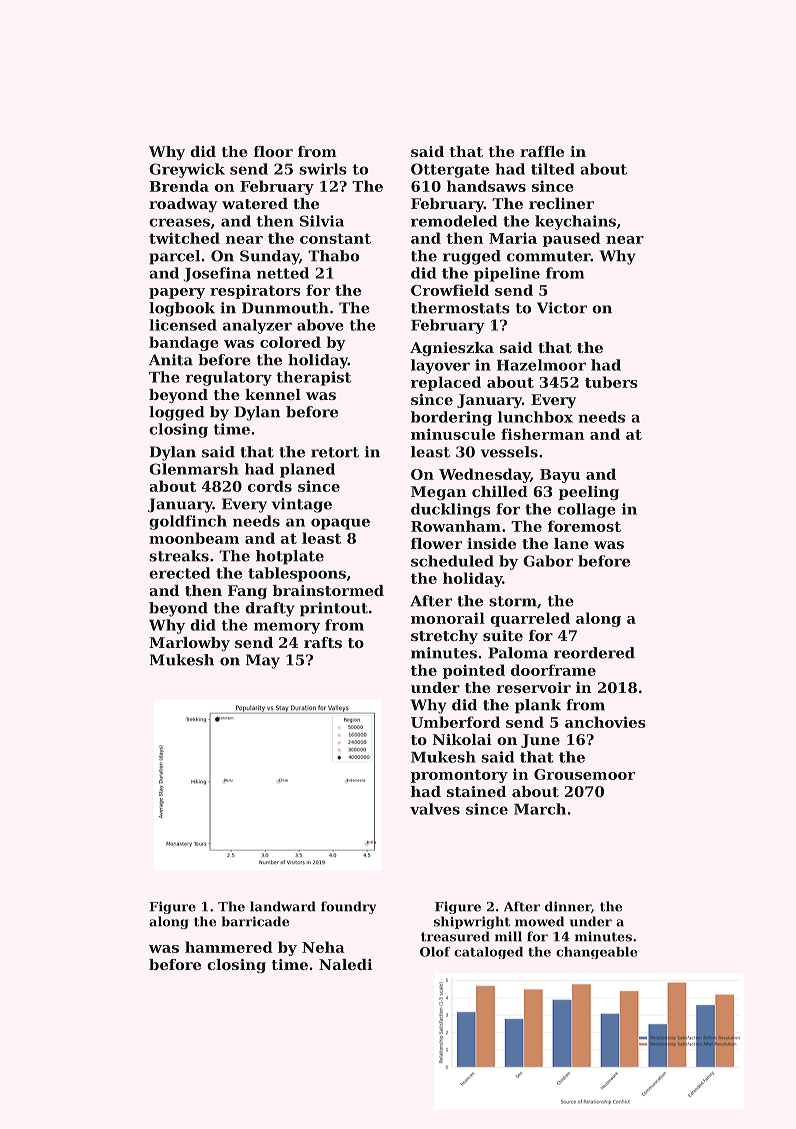  I want to click on Crowfield, so click(450, 290).
